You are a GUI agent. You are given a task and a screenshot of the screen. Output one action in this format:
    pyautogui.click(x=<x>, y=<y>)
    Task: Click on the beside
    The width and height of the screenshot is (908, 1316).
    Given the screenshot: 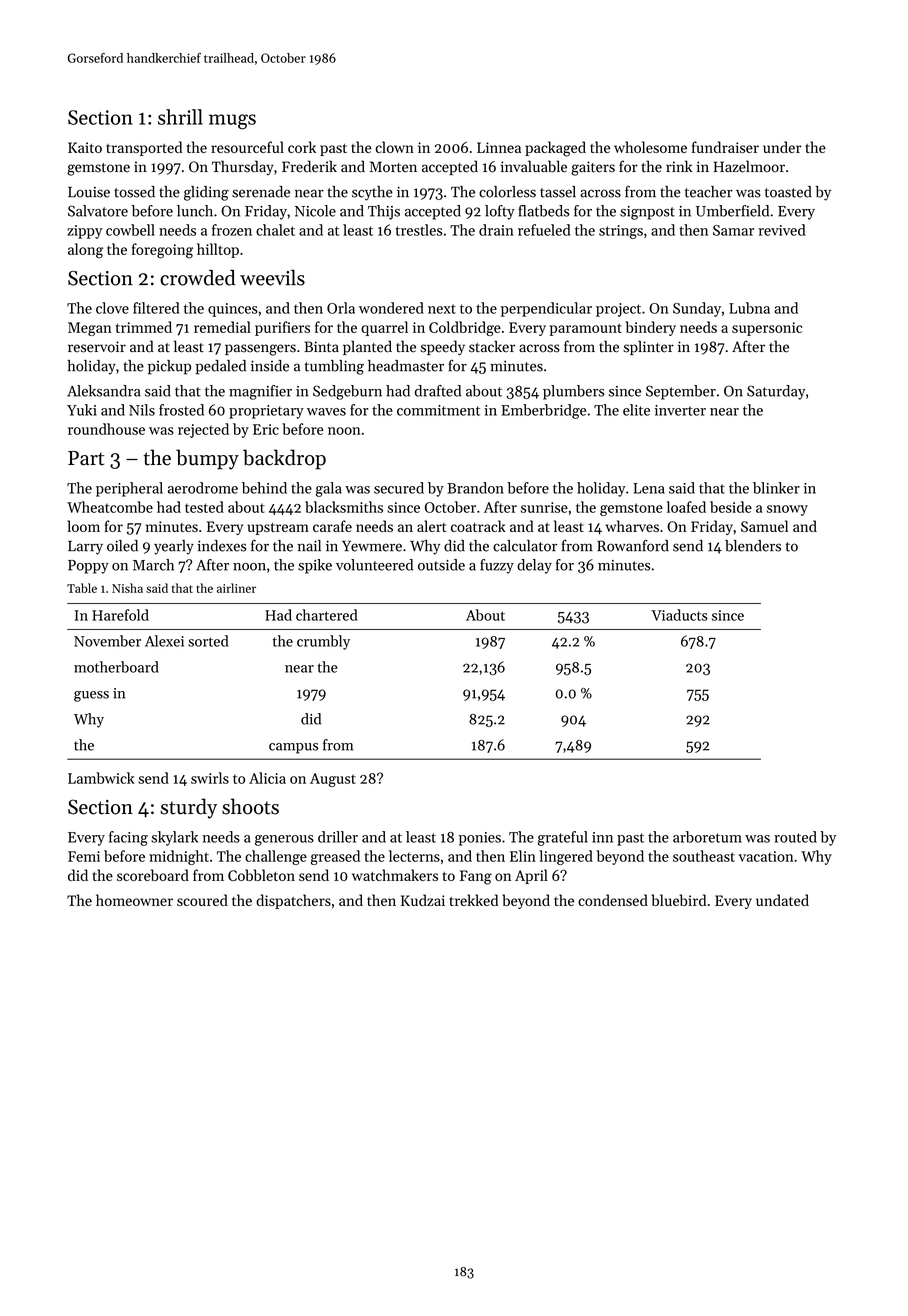 What is the action you would take?
    pyautogui.click(x=731, y=507)
